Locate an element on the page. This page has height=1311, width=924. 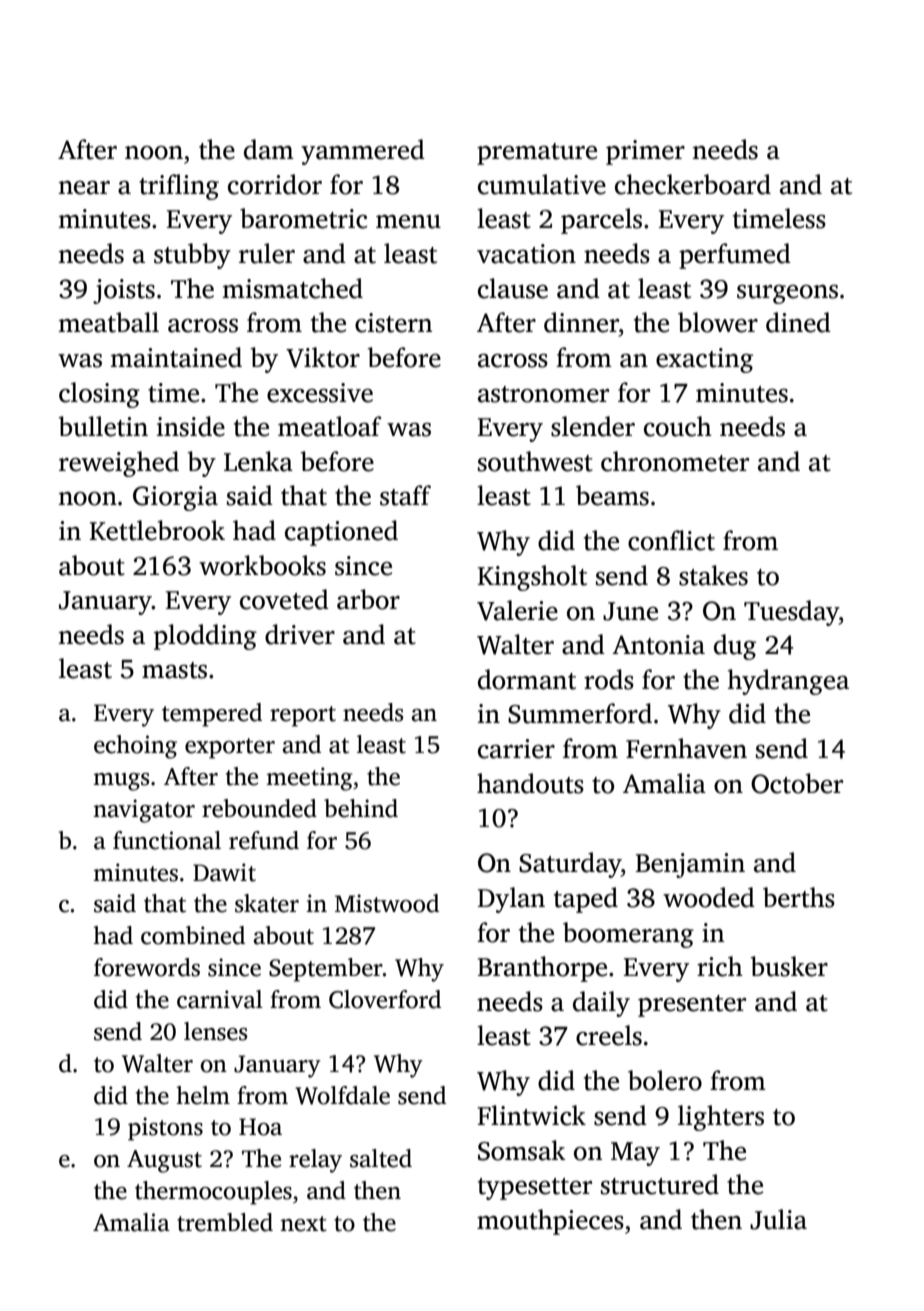
trembled is located at coordinates (225, 1222).
